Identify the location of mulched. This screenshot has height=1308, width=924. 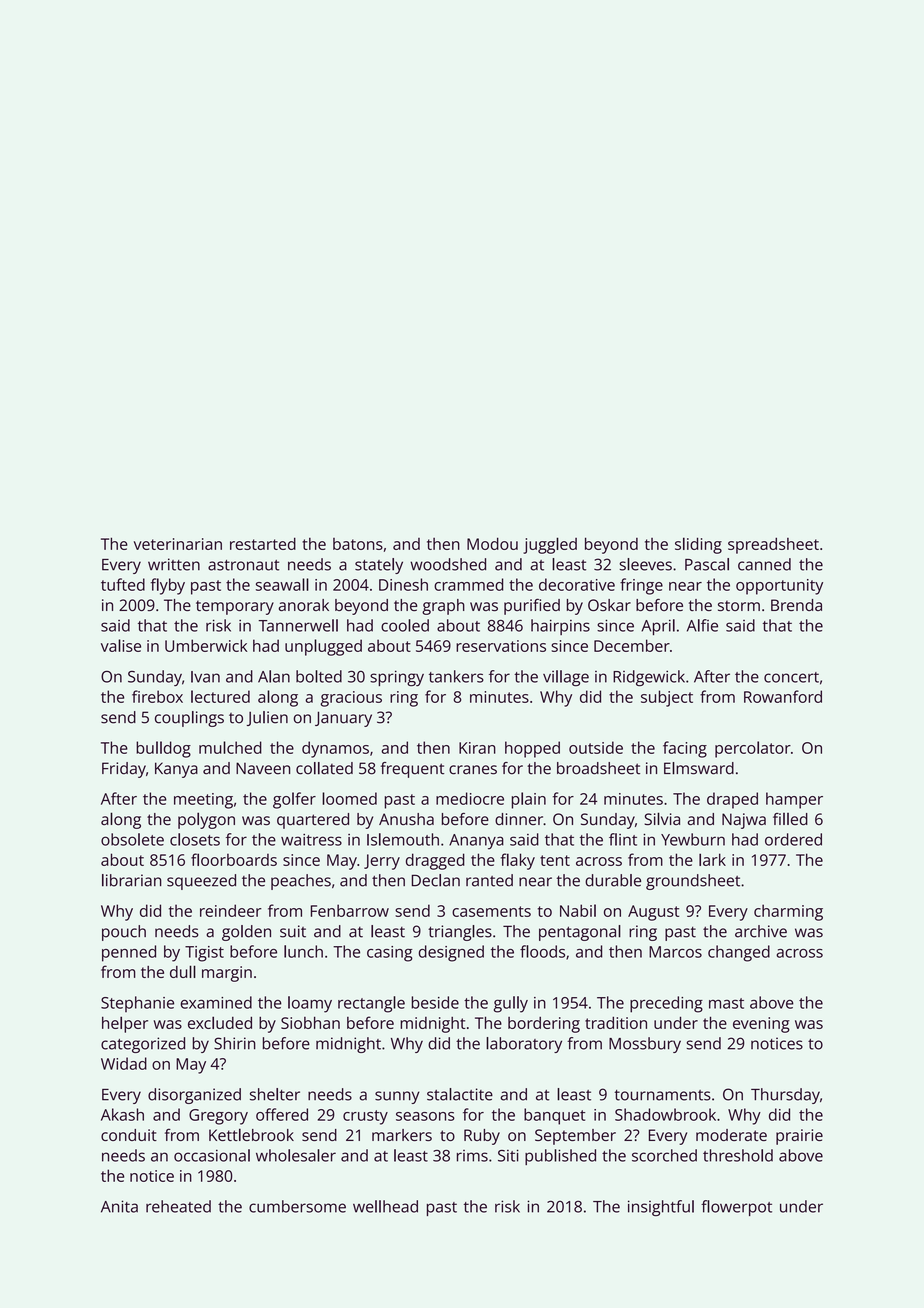
(230, 747).
